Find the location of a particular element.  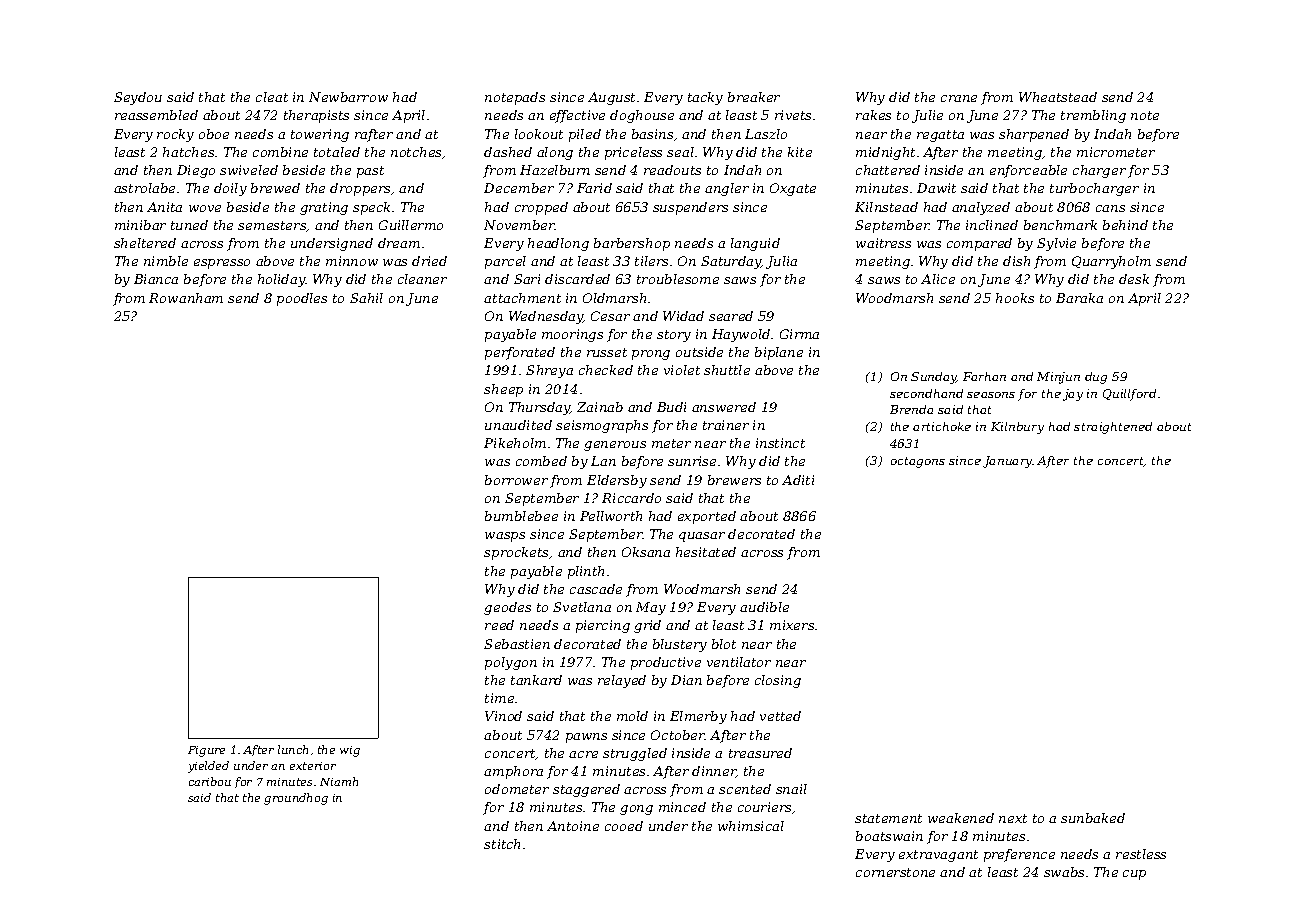

swiveled is located at coordinates (249, 170).
